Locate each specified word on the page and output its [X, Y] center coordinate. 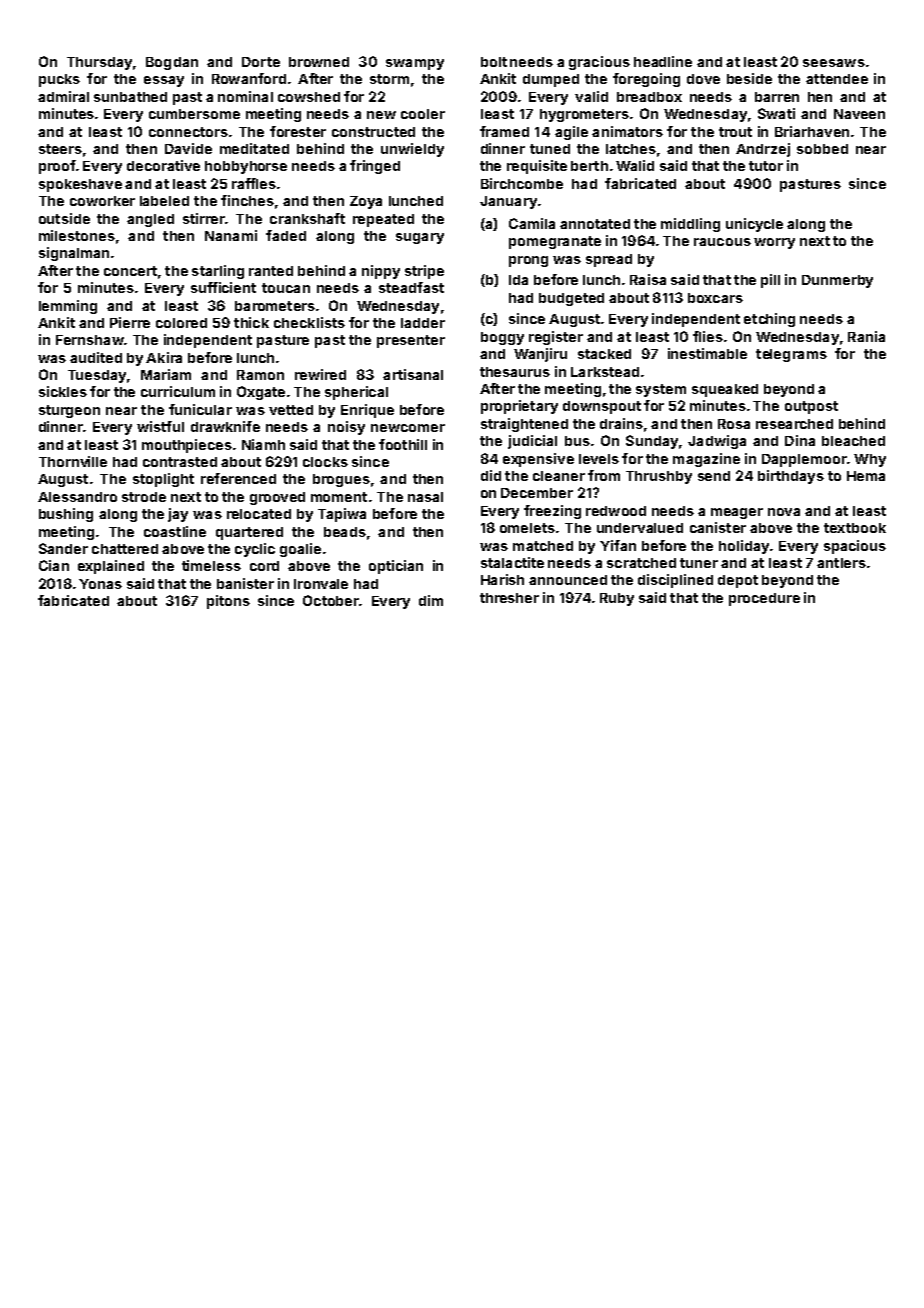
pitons [228, 602]
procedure [764, 599]
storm [389, 79]
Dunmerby [837, 281]
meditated [254, 148]
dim [431, 600]
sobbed [822, 149]
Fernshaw [90, 340]
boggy [502, 338]
